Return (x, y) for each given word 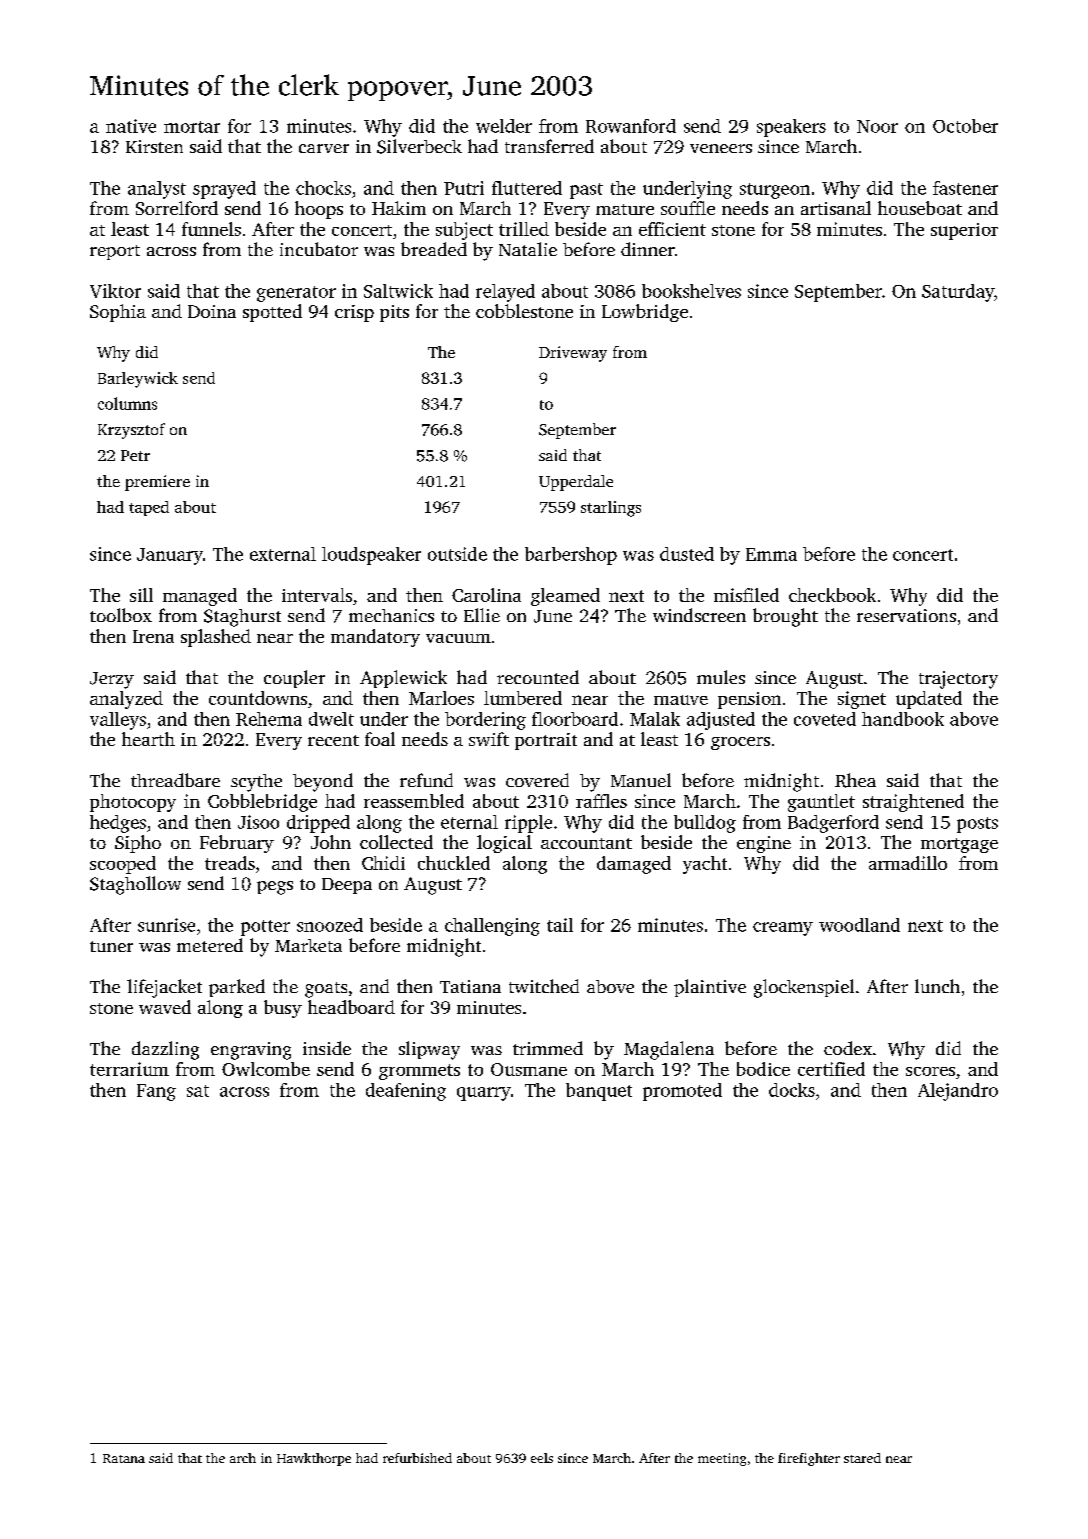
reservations (906, 615)
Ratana (124, 1458)
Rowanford (631, 126)
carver (324, 148)
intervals (317, 595)
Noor (877, 126)
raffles (601, 801)
